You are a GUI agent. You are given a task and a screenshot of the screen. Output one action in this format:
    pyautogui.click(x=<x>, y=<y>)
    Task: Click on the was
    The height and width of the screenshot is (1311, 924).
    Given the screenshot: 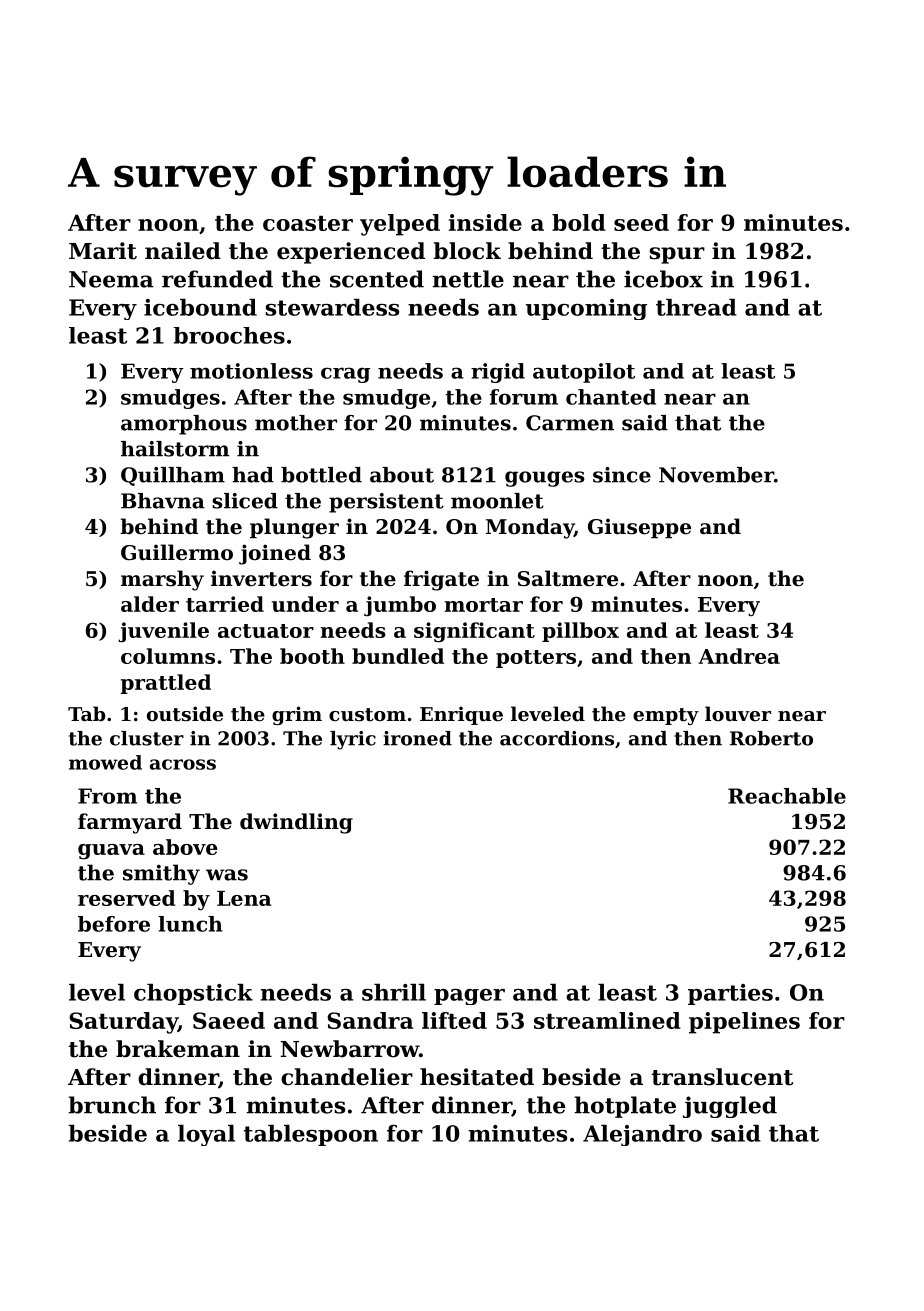 What is the action you would take?
    pyautogui.click(x=227, y=875)
